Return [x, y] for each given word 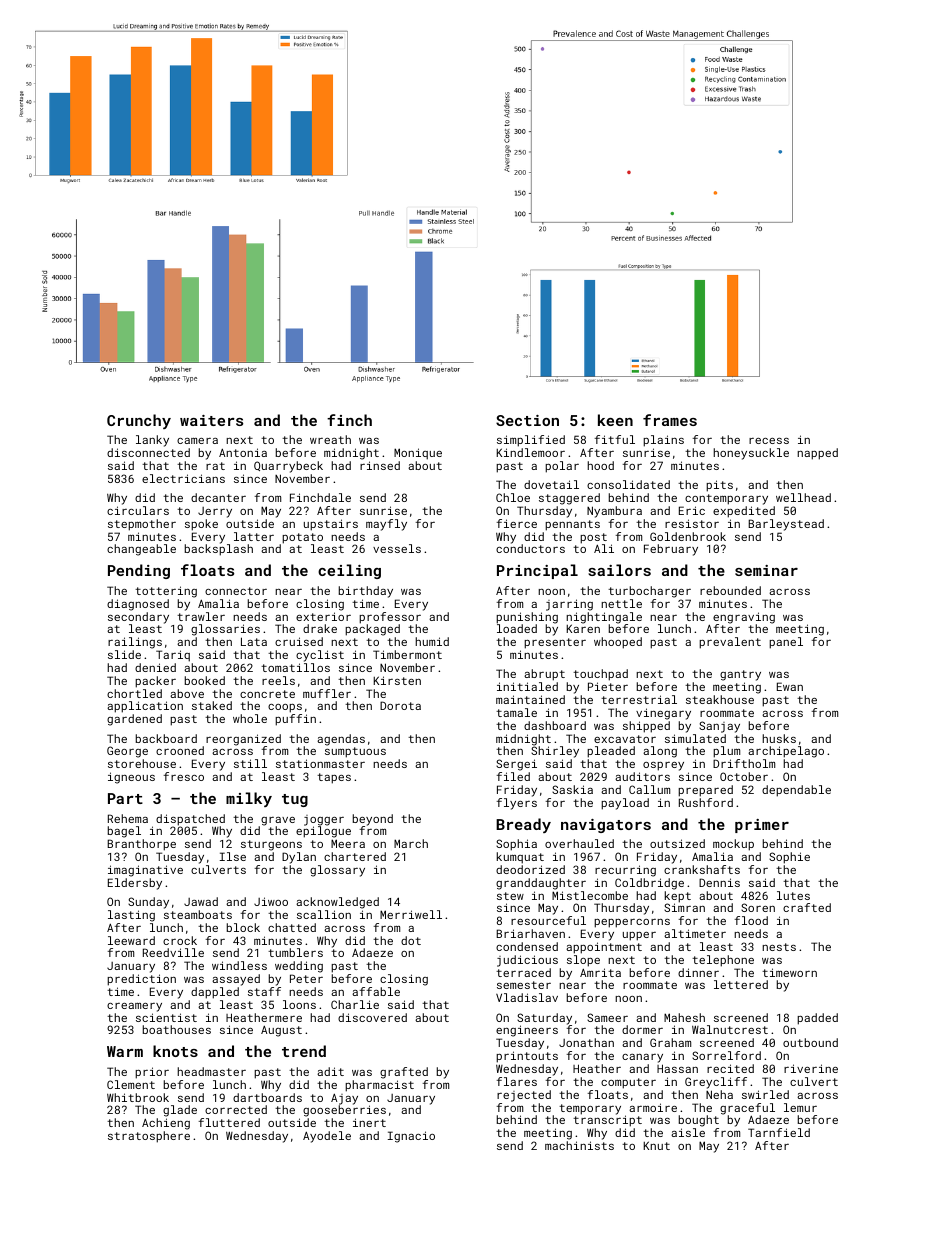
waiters [211, 420]
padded [817, 1019]
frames [670, 420]
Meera [348, 843]
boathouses [177, 1029]
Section [527, 420]
